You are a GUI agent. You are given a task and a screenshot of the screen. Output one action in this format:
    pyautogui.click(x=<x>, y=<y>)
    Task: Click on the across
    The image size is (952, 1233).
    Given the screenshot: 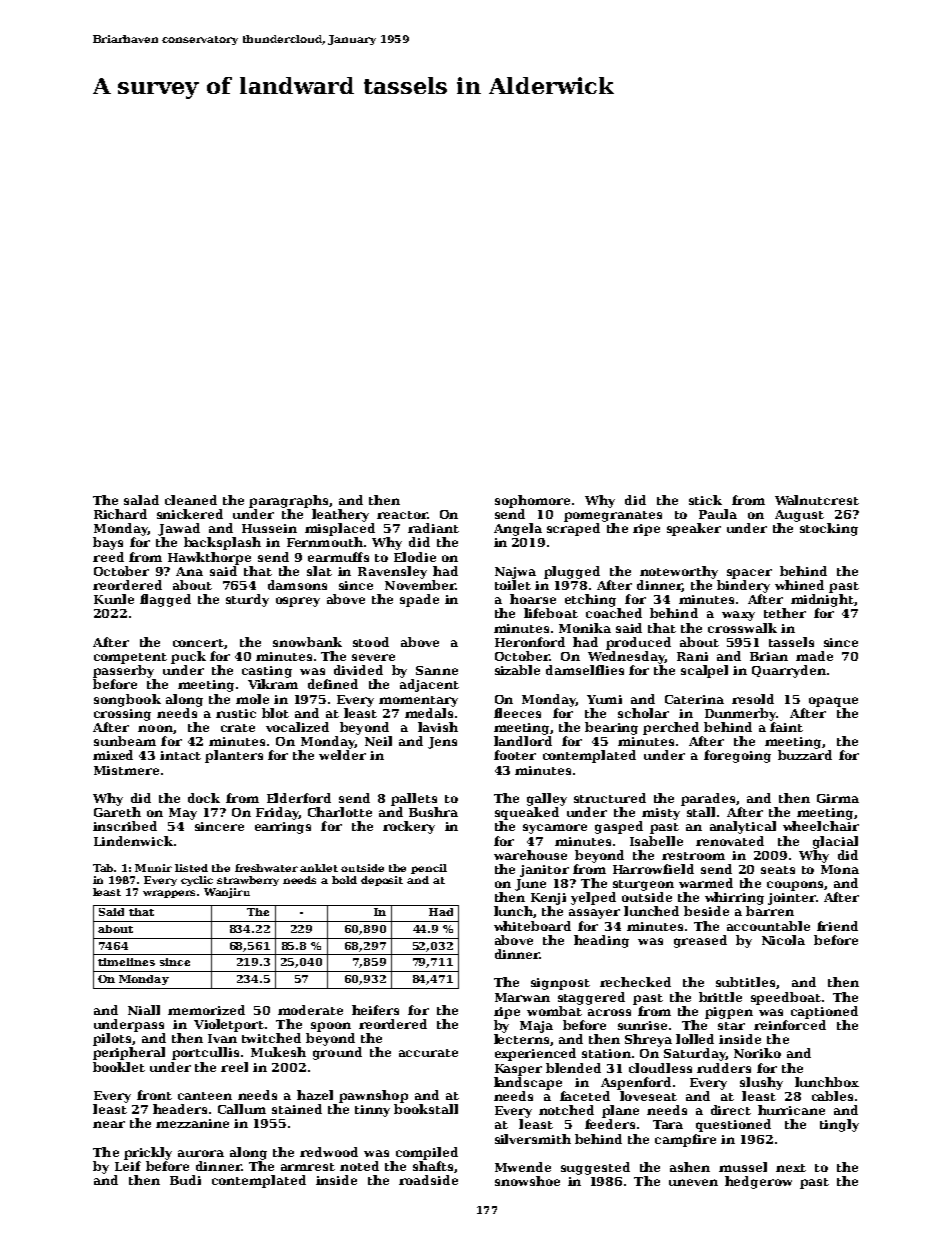 What is the action you would take?
    pyautogui.click(x=609, y=1012)
